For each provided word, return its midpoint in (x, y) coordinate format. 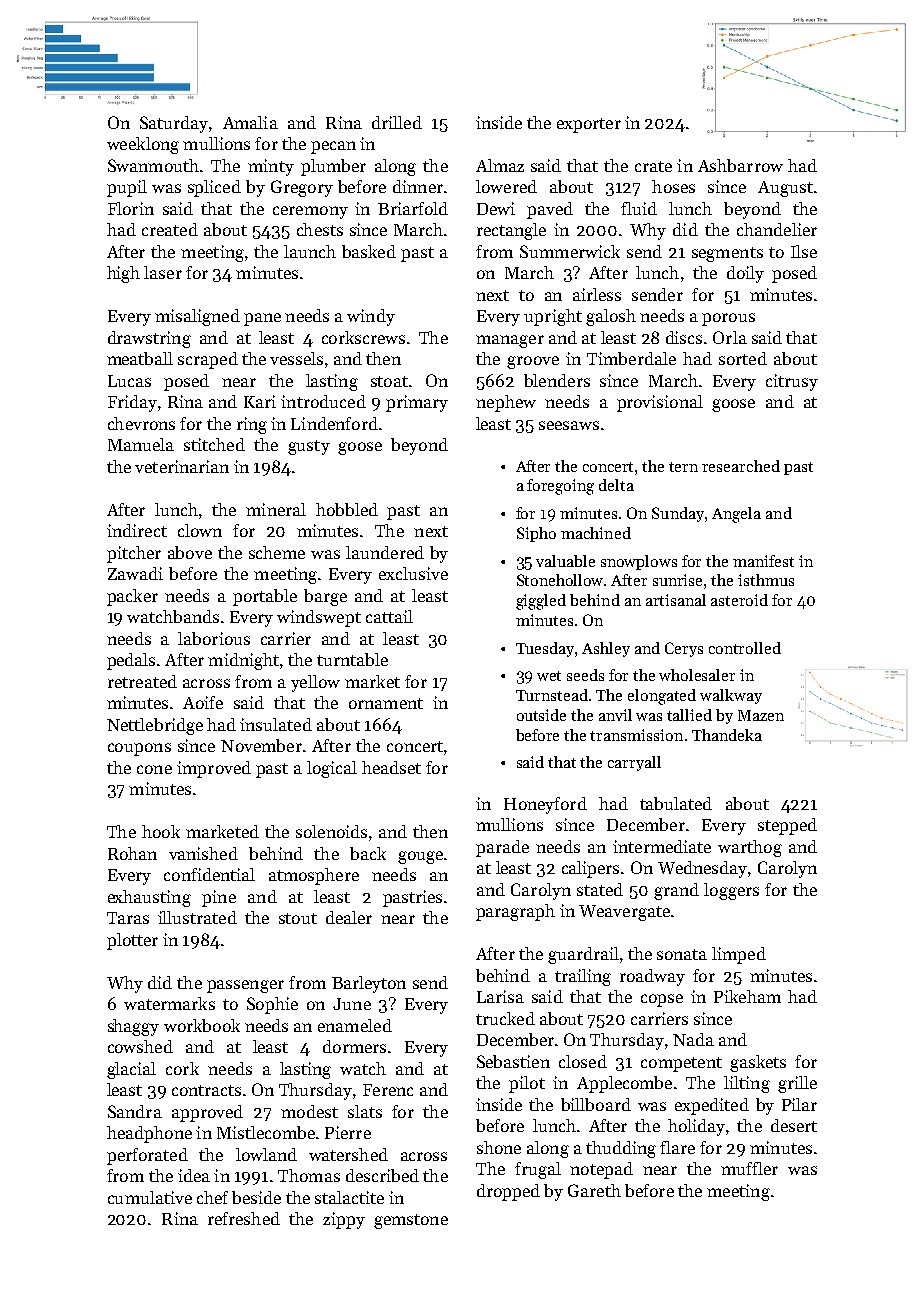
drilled (397, 122)
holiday (696, 1127)
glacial (131, 1070)
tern (683, 467)
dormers (354, 1046)
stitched (214, 444)
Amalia (250, 122)
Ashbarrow (740, 165)
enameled (355, 1025)
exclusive (413, 573)
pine (219, 898)
